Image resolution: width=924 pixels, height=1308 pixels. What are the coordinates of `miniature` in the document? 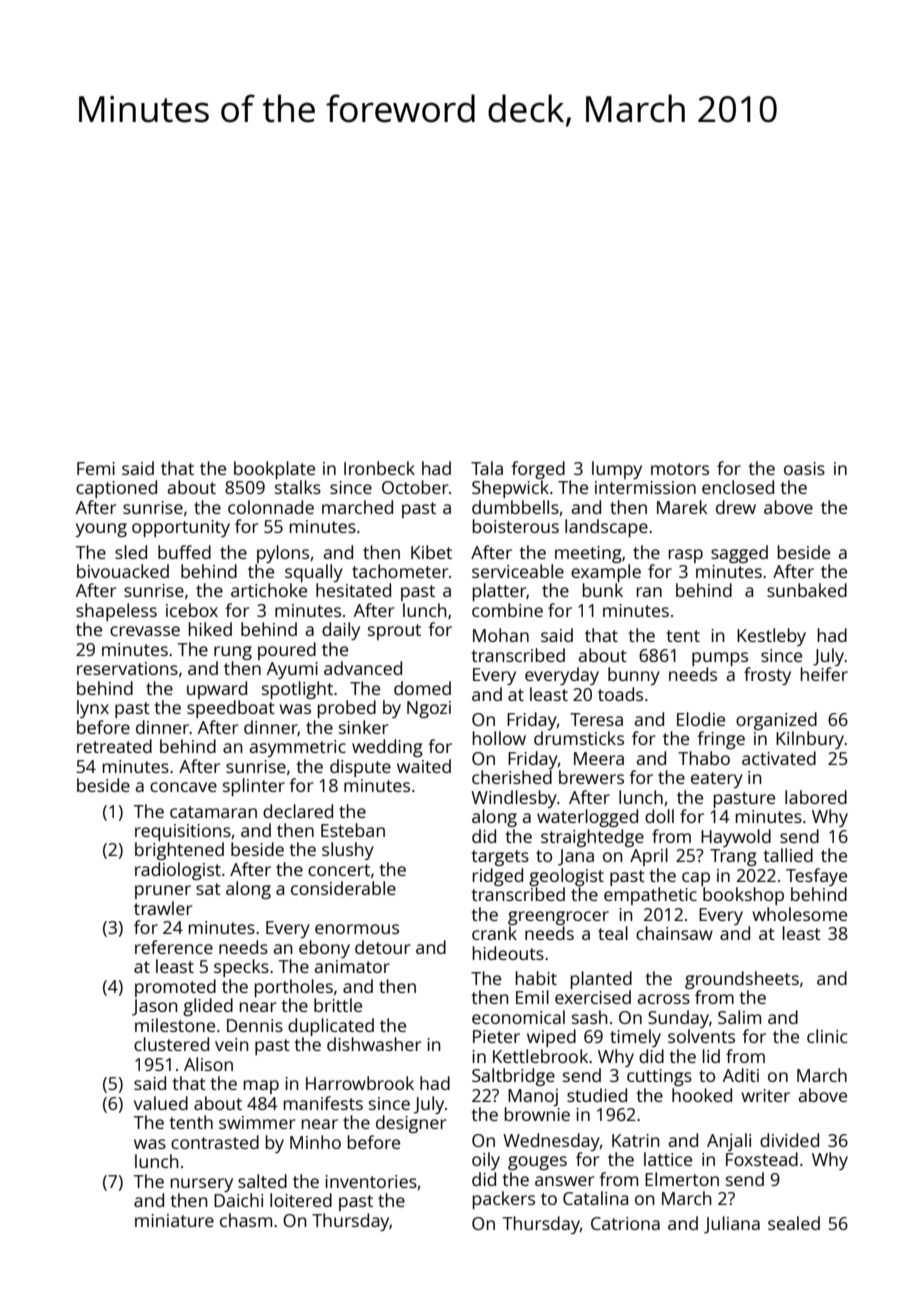 It's located at (174, 1220).
